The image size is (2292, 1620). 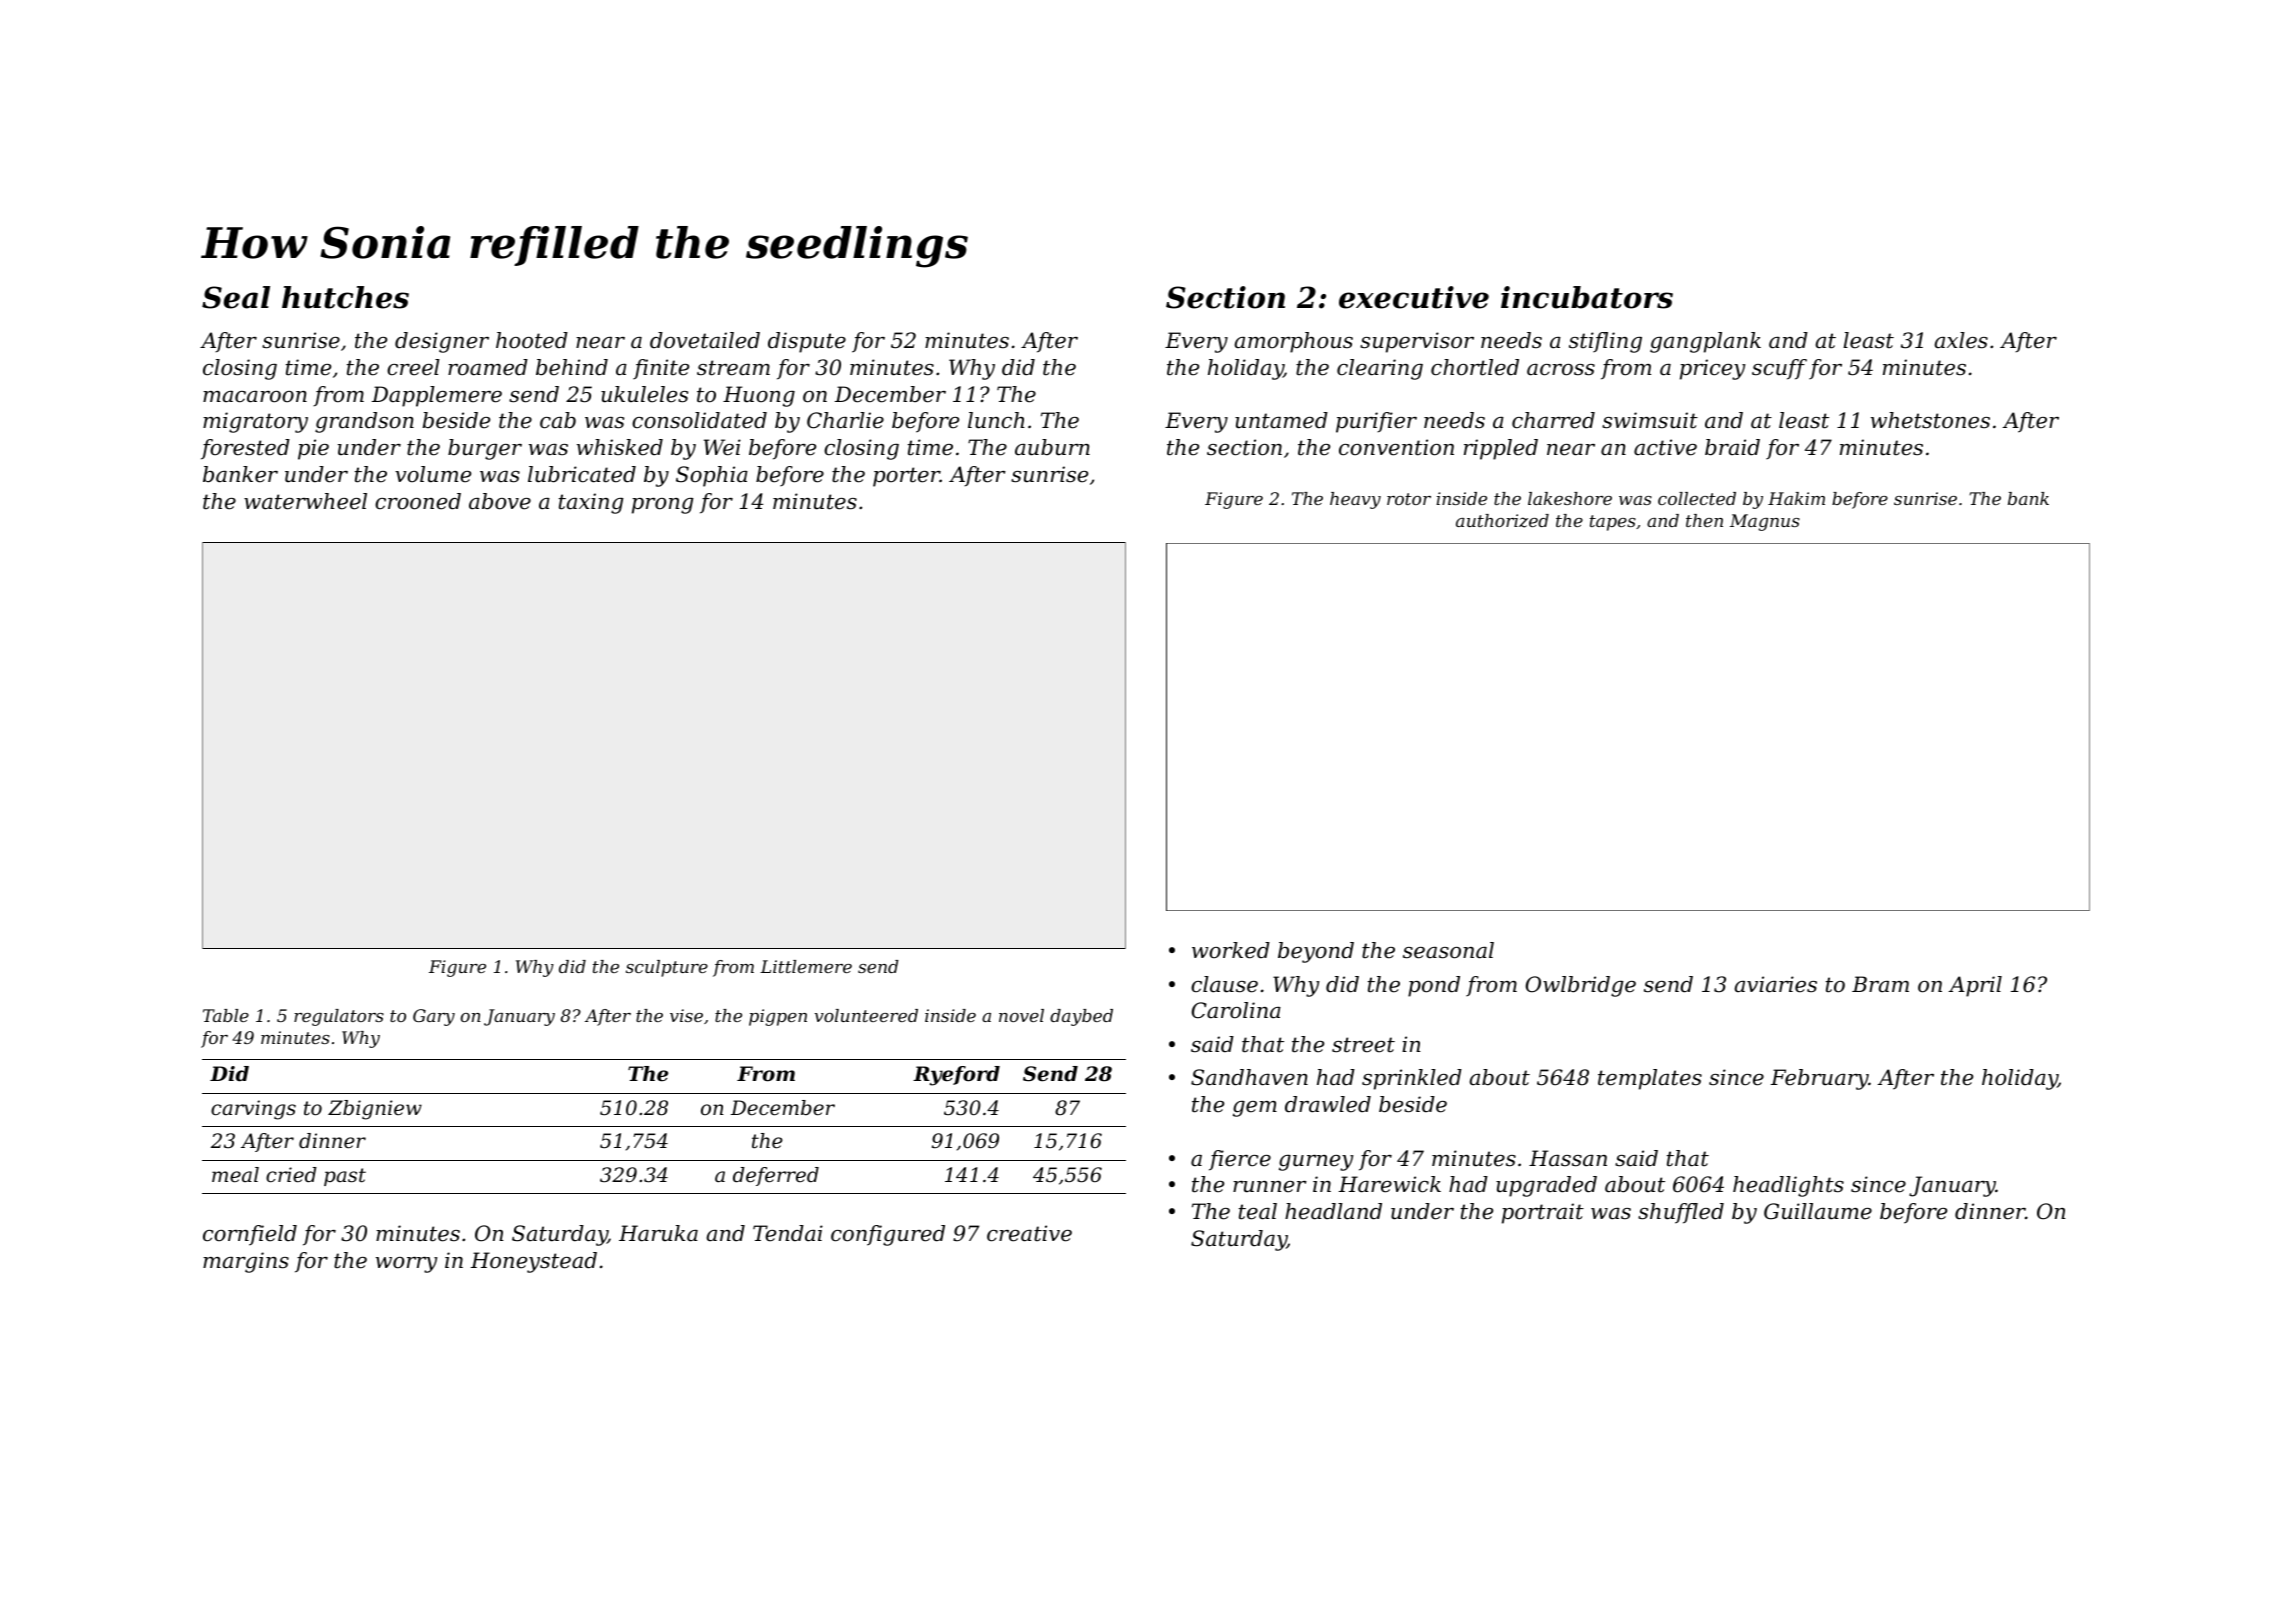 What do you see at coordinates (1543, 1213) in the screenshot?
I see `portrait` at bounding box center [1543, 1213].
